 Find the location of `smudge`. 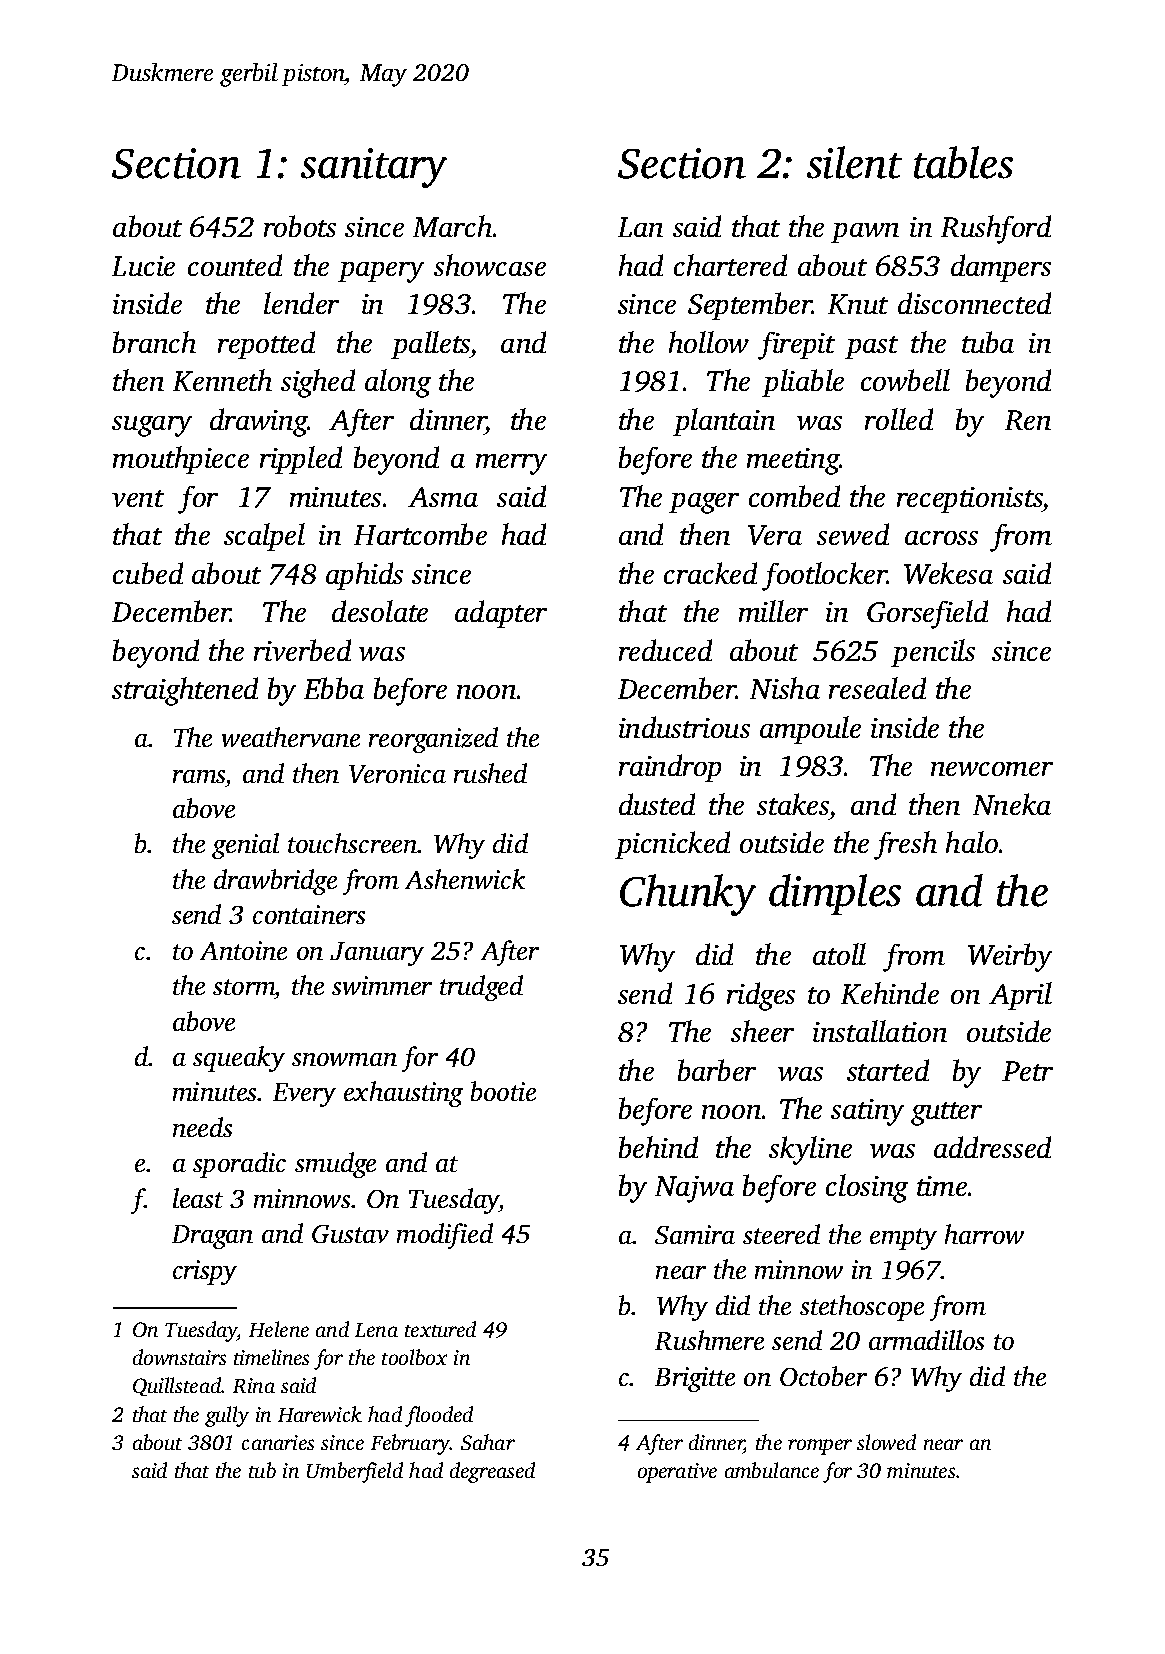

smudge is located at coordinates (335, 1165).
